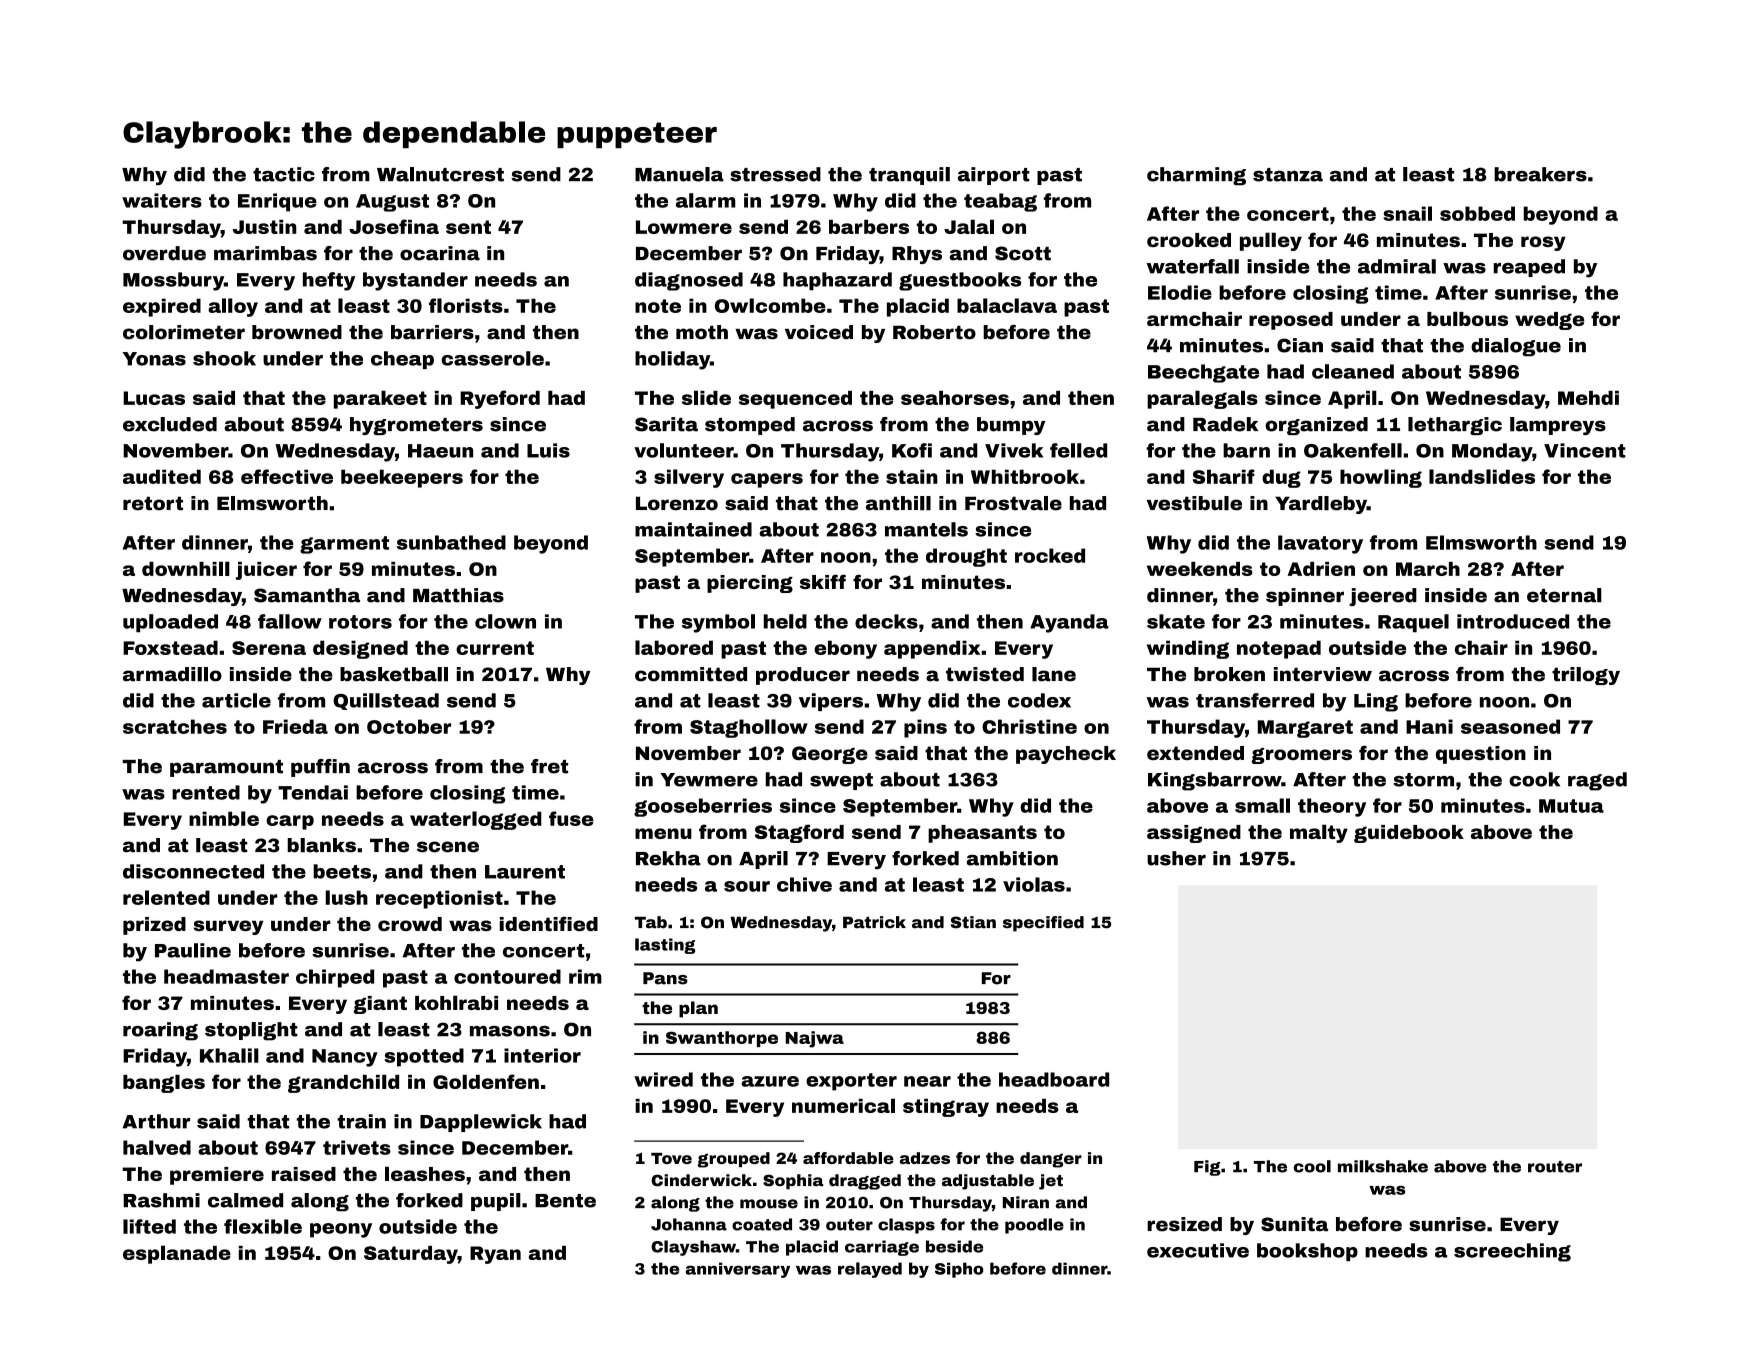  What do you see at coordinates (341, 1230) in the document?
I see `peony` at bounding box center [341, 1230].
